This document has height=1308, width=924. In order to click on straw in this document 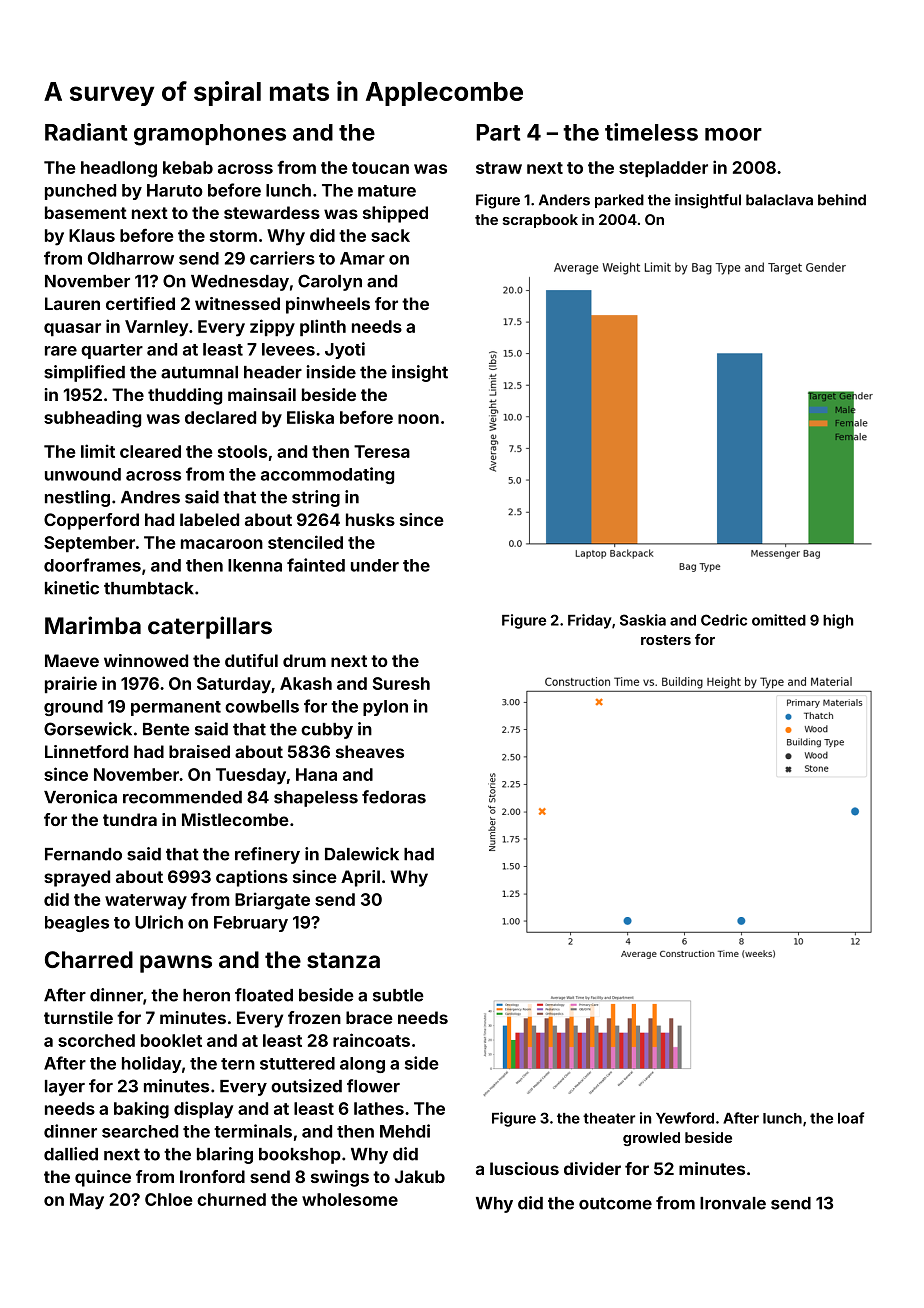, I will do `click(499, 168)`.
